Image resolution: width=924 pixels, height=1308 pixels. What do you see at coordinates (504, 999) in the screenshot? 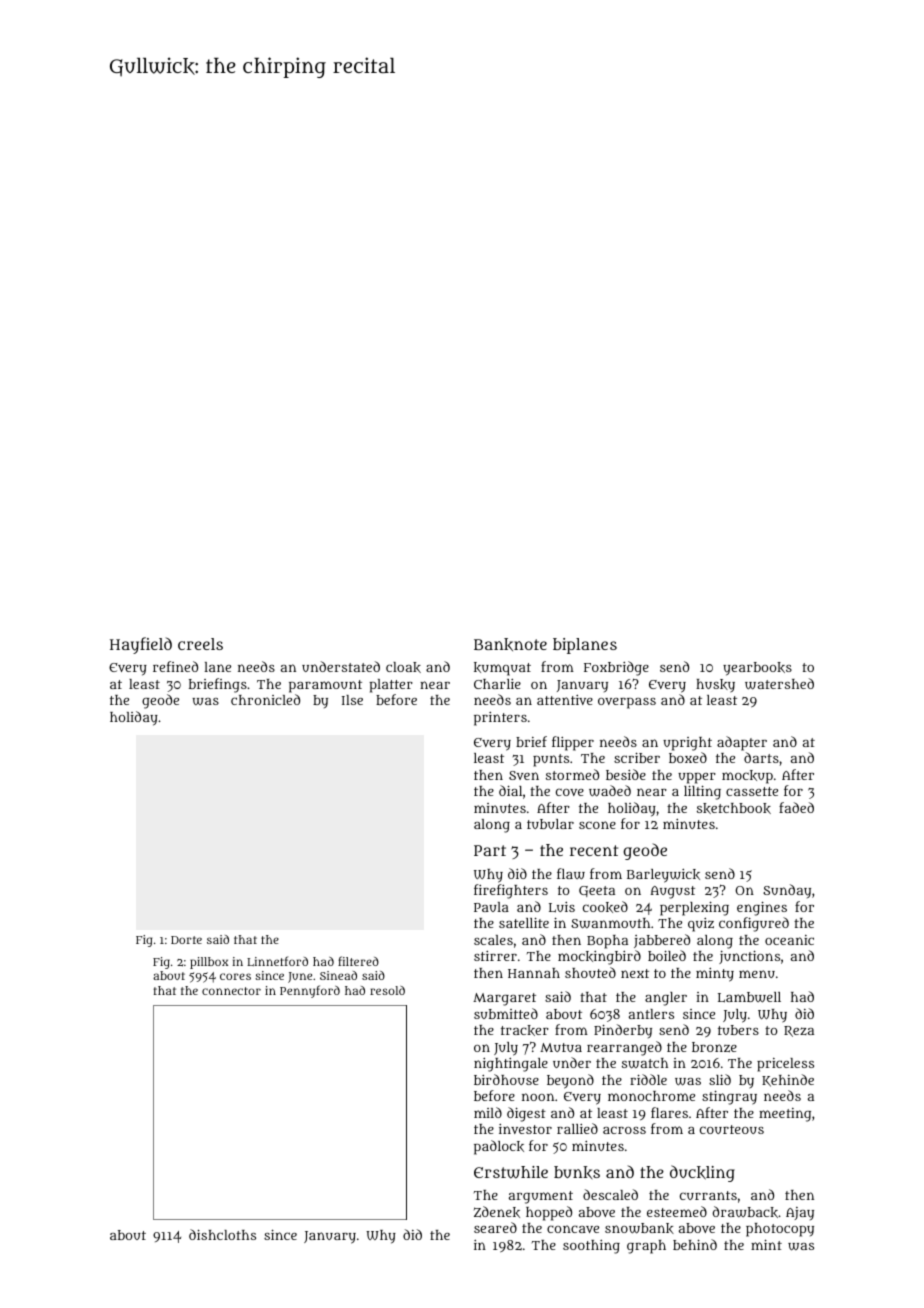
I see `Margaret` at bounding box center [504, 999].
